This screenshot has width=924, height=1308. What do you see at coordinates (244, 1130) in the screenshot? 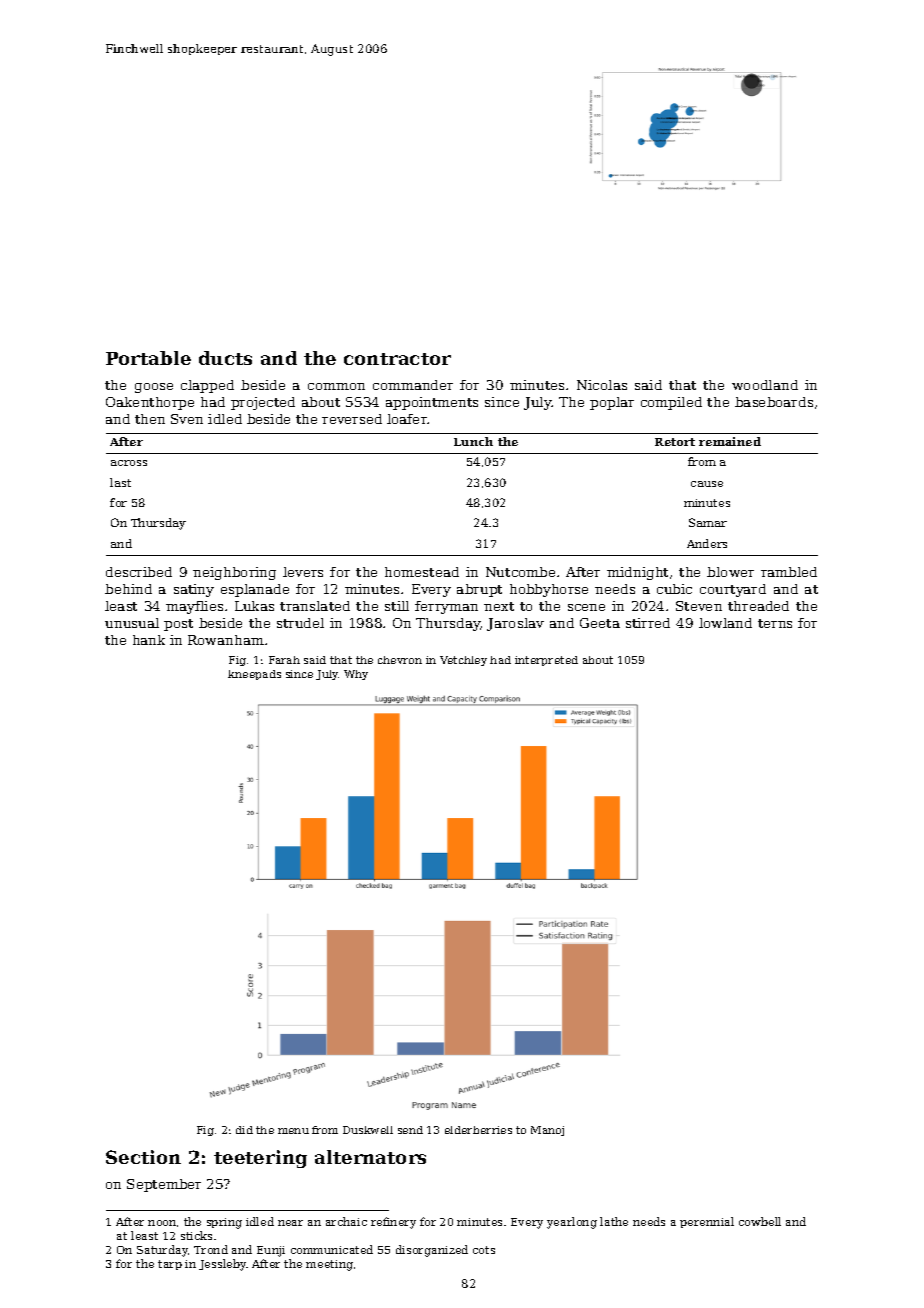
I see `did` at bounding box center [244, 1130].
